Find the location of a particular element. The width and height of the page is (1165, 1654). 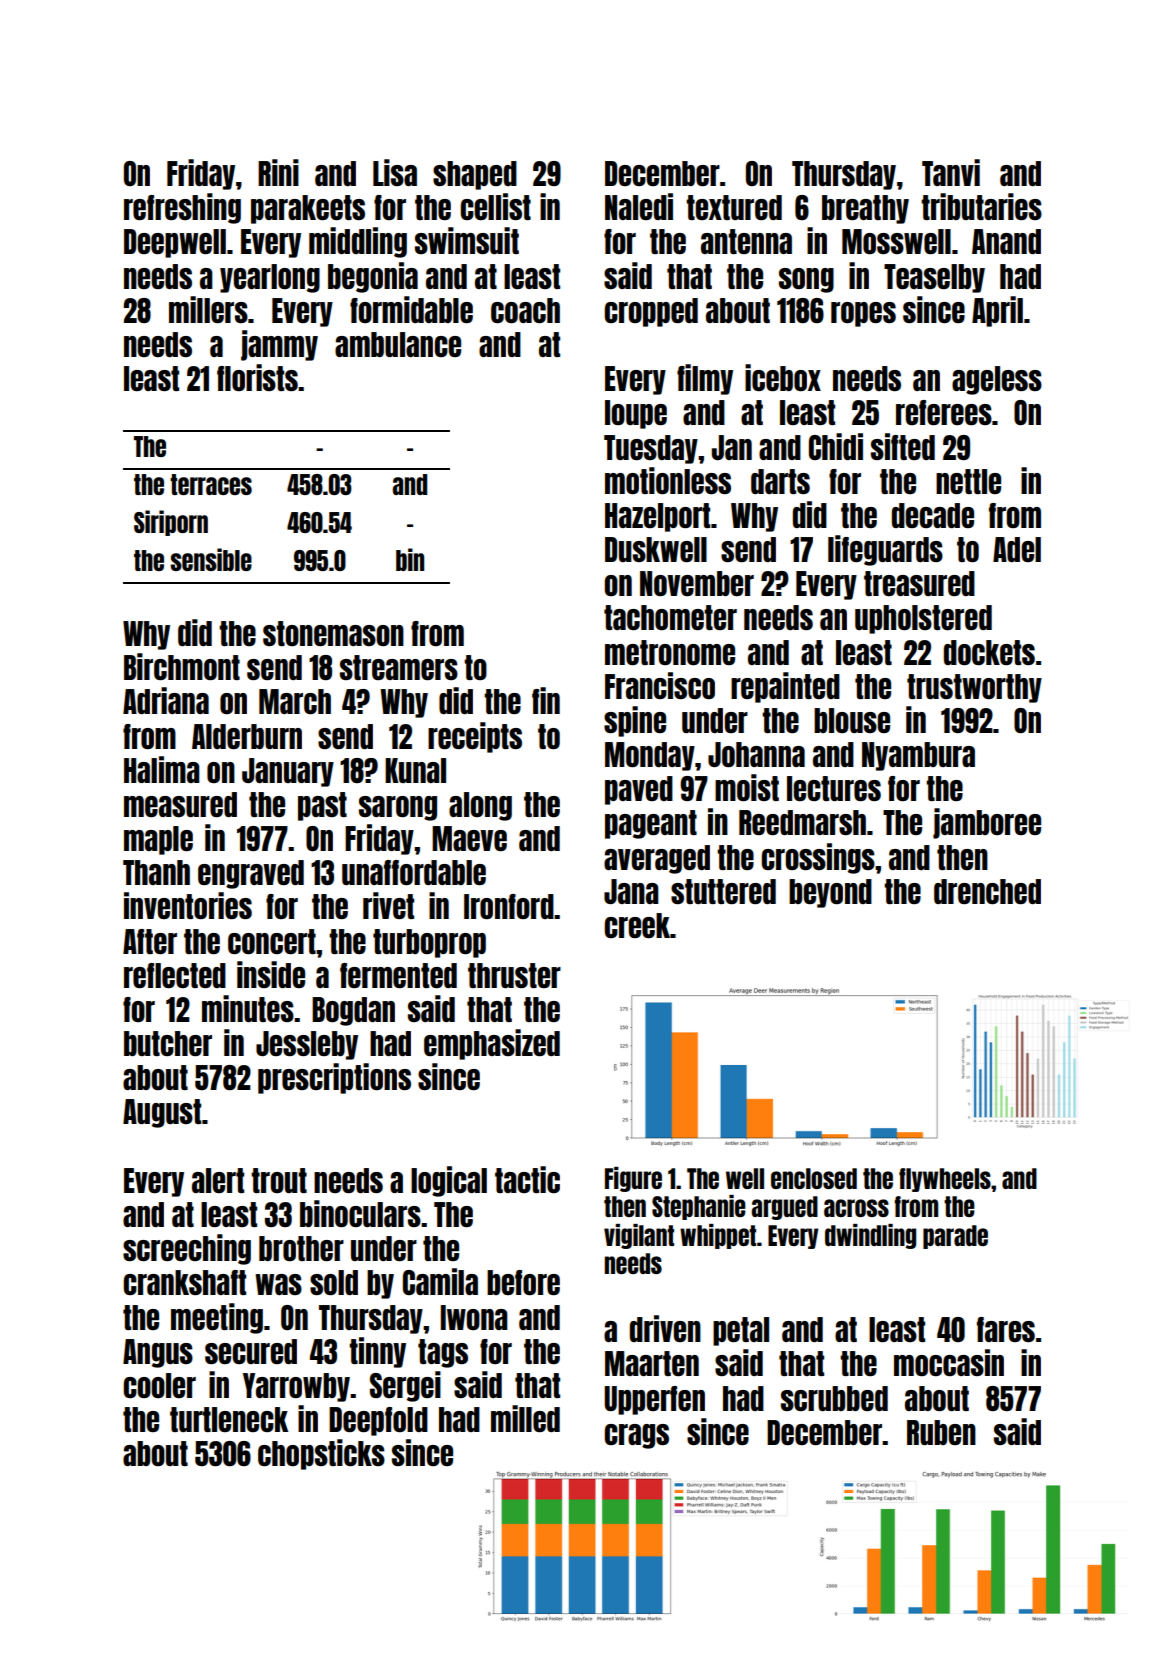

parade is located at coordinates (955, 1237).
